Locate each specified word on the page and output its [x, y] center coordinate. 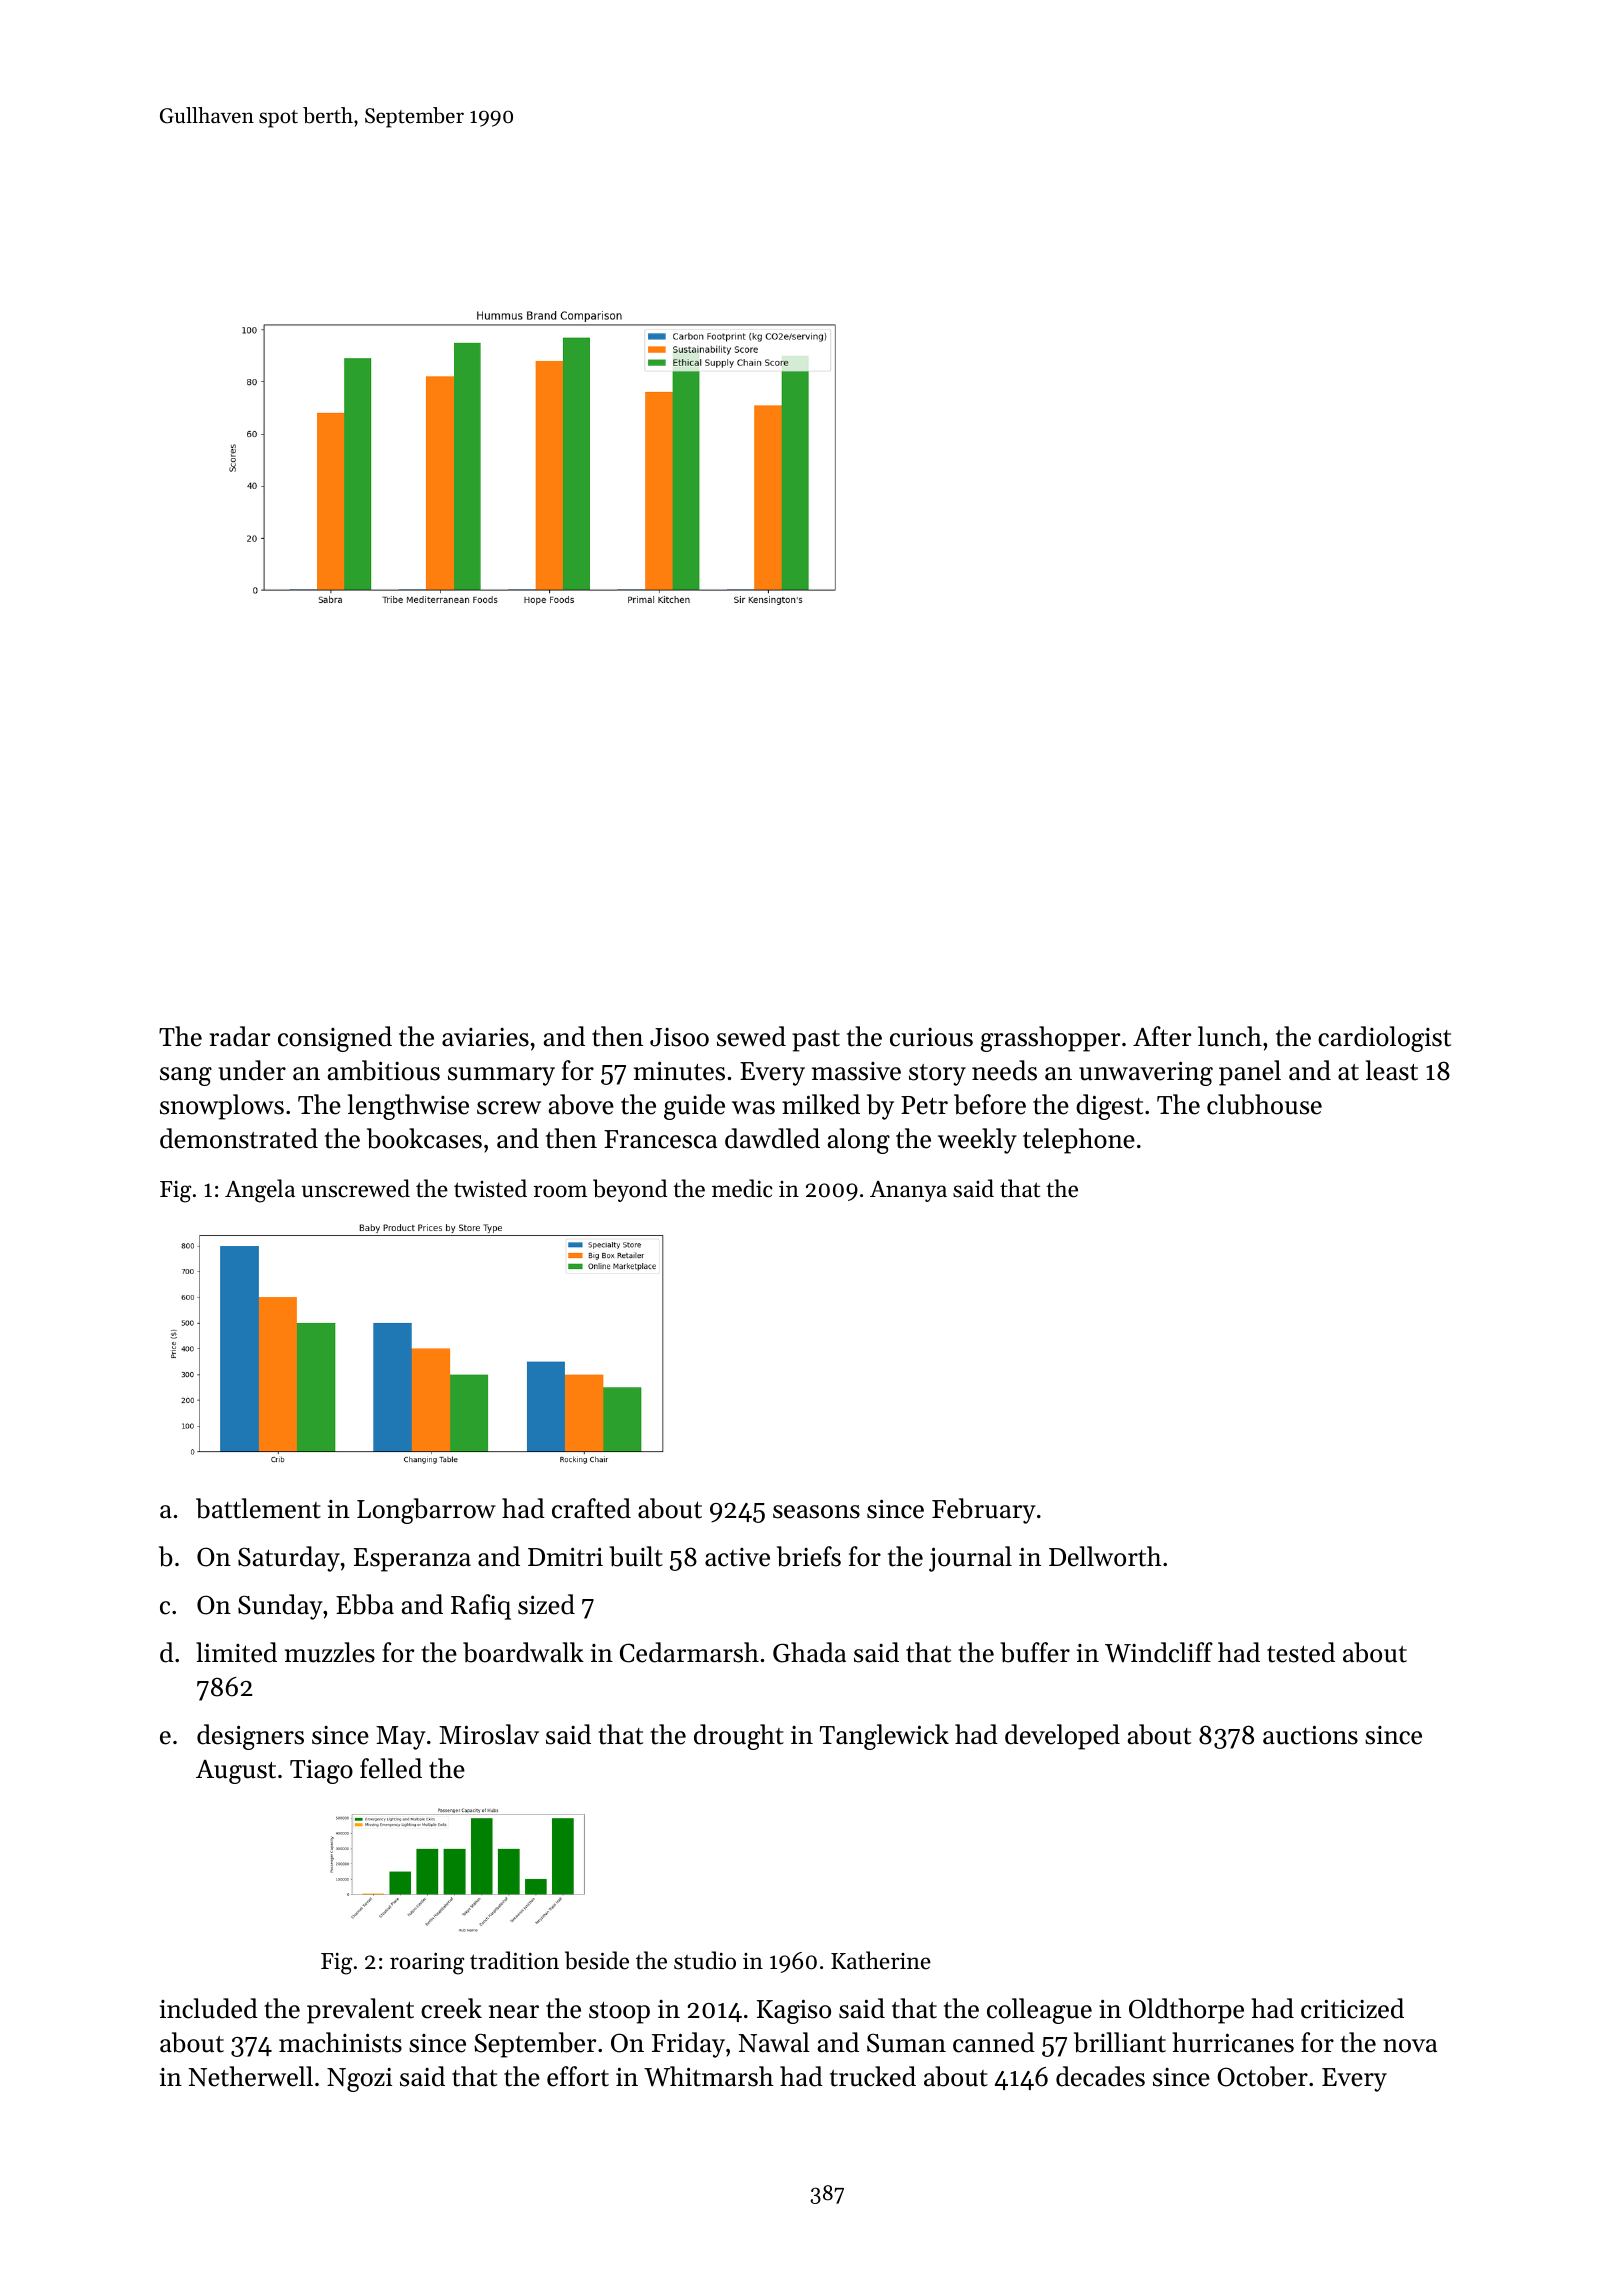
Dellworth [1105, 1556]
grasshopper [1050, 1039]
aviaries [485, 1037]
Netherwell [251, 2076]
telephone [1079, 1141]
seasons [816, 1512]
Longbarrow [426, 1511]
